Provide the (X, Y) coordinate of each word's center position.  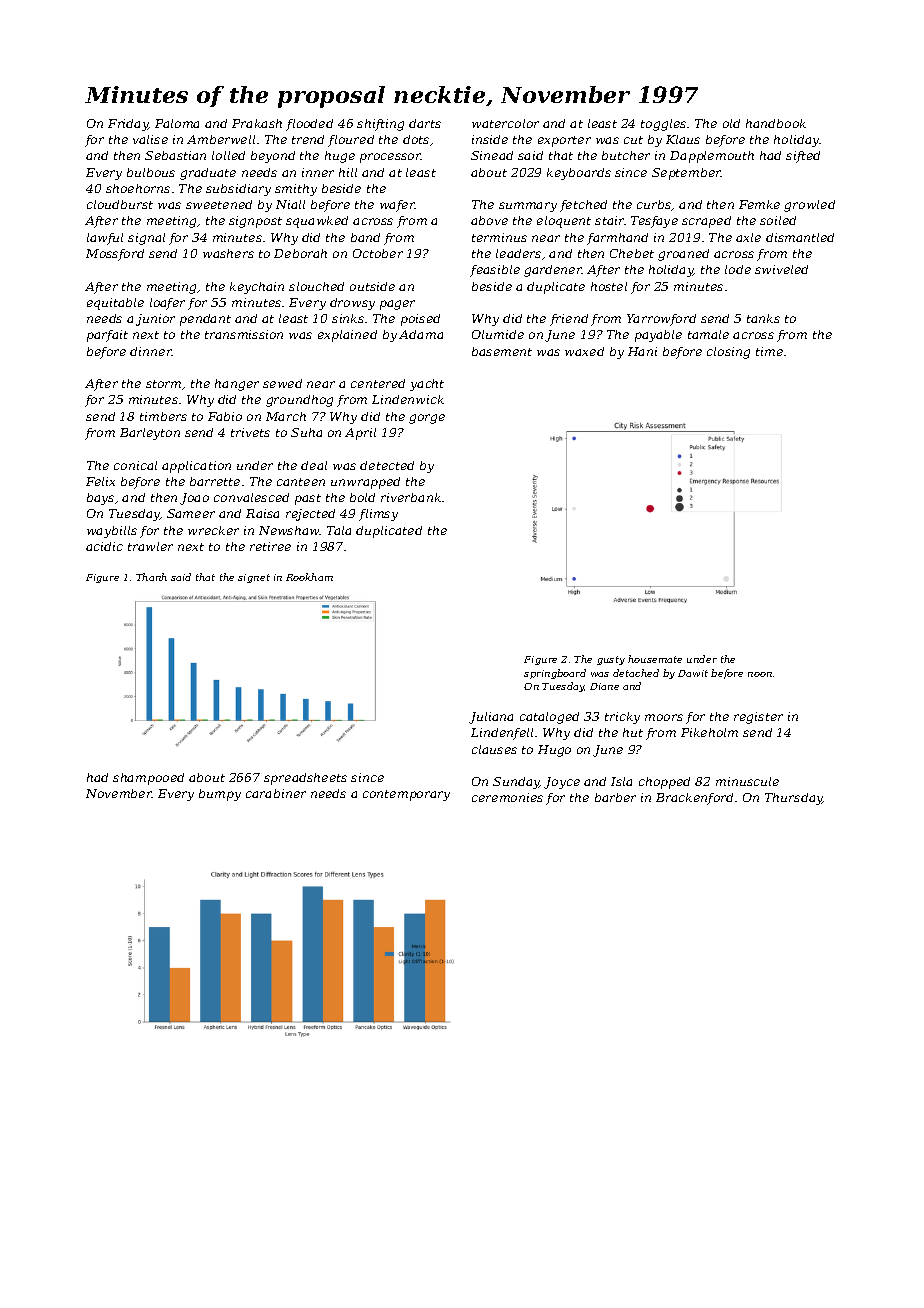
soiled (778, 220)
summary (528, 207)
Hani (642, 351)
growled (809, 206)
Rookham (309, 577)
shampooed (148, 779)
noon (760, 674)
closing (728, 353)
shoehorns (138, 188)
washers (228, 253)
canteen (301, 482)
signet (254, 578)
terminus (499, 237)
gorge (427, 419)
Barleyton (150, 434)
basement (502, 351)
